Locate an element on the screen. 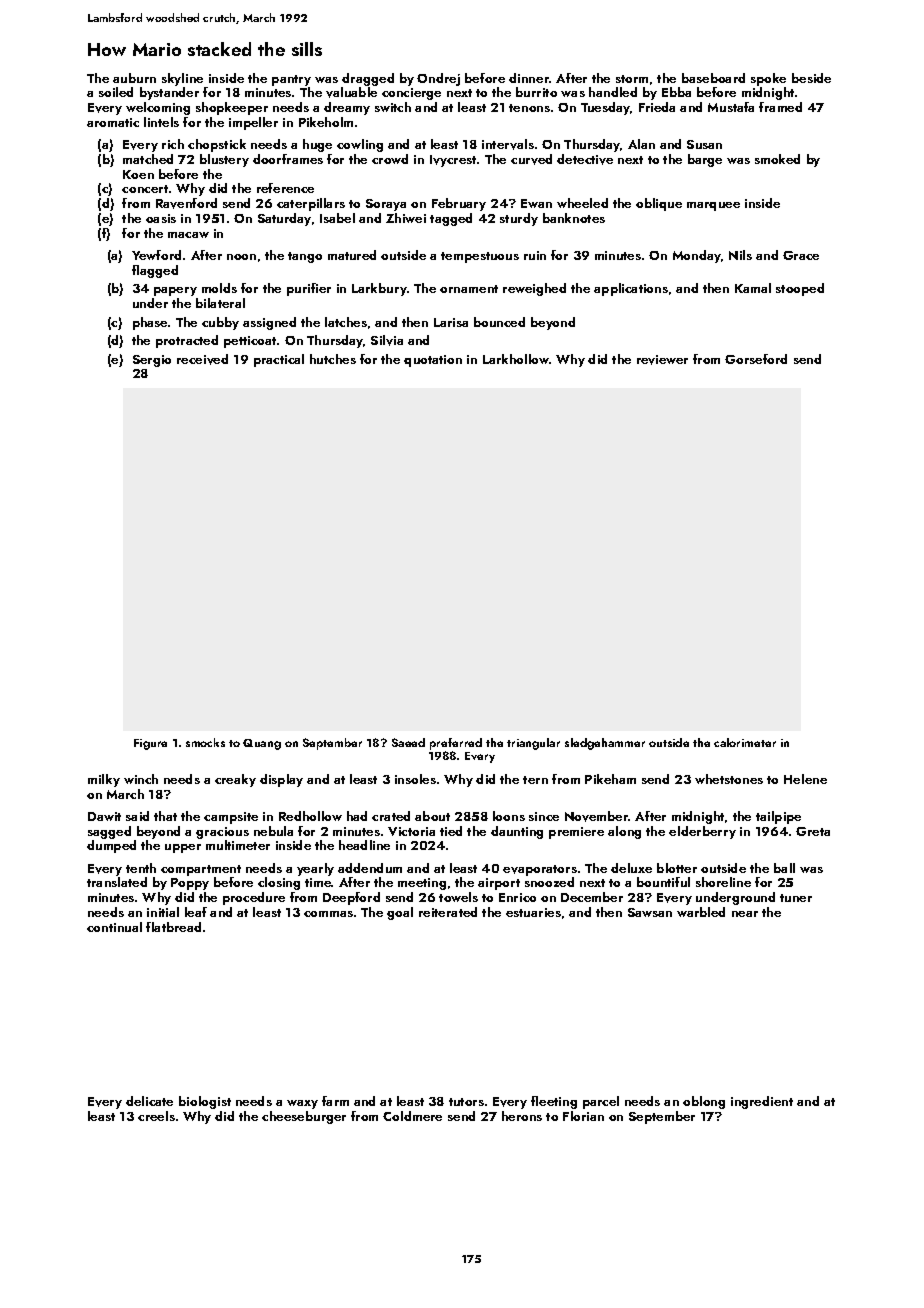 This screenshot has width=924, height=1308. delicate is located at coordinates (149, 1101).
